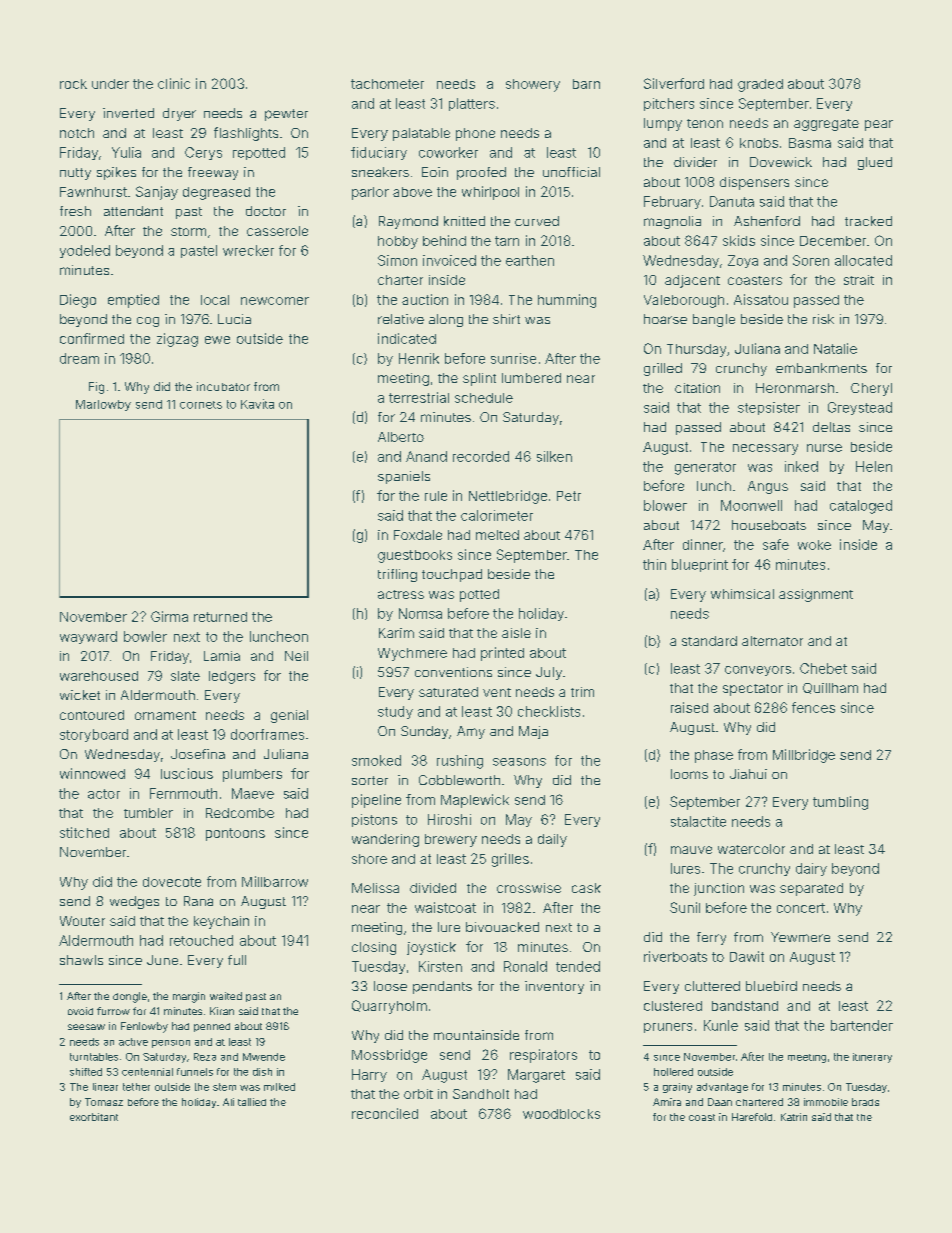 This screenshot has height=1233, width=952. I want to click on Hiroshi, so click(449, 819).
